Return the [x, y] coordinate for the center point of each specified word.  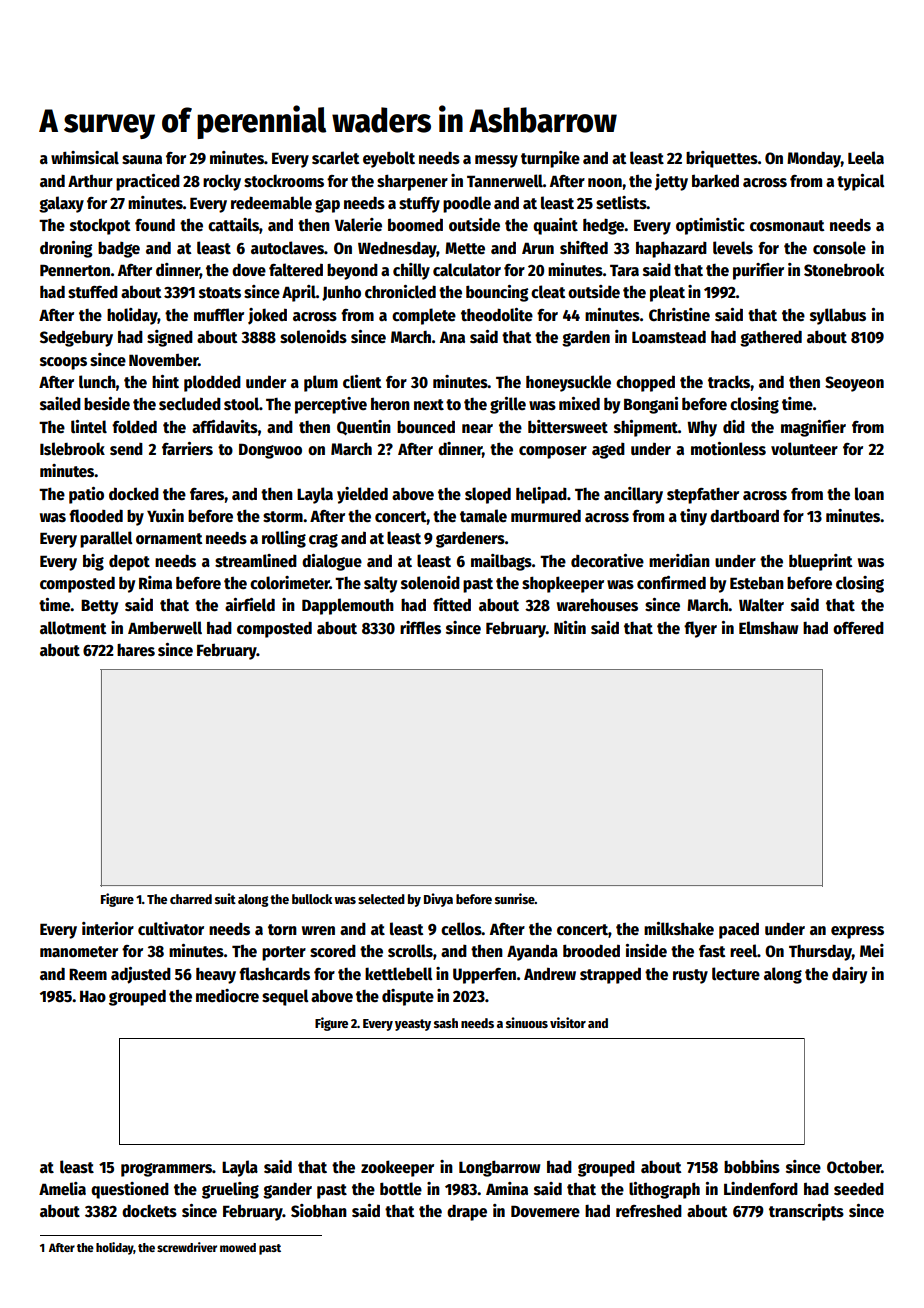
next [429, 404]
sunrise [515, 898]
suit [225, 898]
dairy [849, 975]
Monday [814, 159]
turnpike [550, 159]
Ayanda [532, 952]
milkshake [679, 928]
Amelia [62, 1189]
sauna [142, 159]
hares [136, 650]
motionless [728, 449]
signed [170, 338]
